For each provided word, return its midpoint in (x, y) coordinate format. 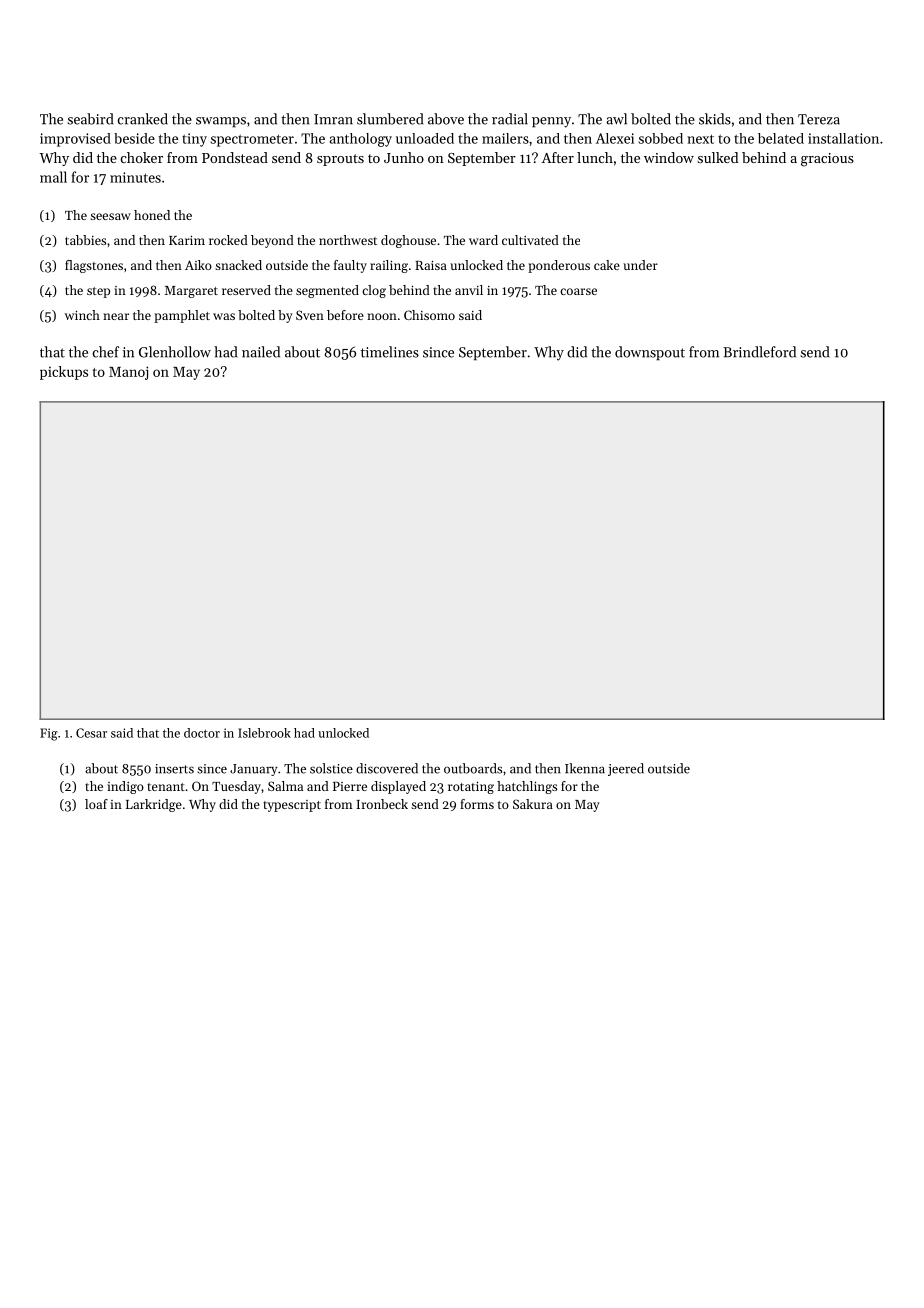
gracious (827, 160)
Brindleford (759, 352)
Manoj (128, 373)
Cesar (91, 733)
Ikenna (585, 768)
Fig (49, 734)
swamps (221, 122)
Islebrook (264, 733)
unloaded (425, 138)
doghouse (408, 241)
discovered (387, 768)
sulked (718, 157)
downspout (650, 353)
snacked (238, 265)
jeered (626, 769)
